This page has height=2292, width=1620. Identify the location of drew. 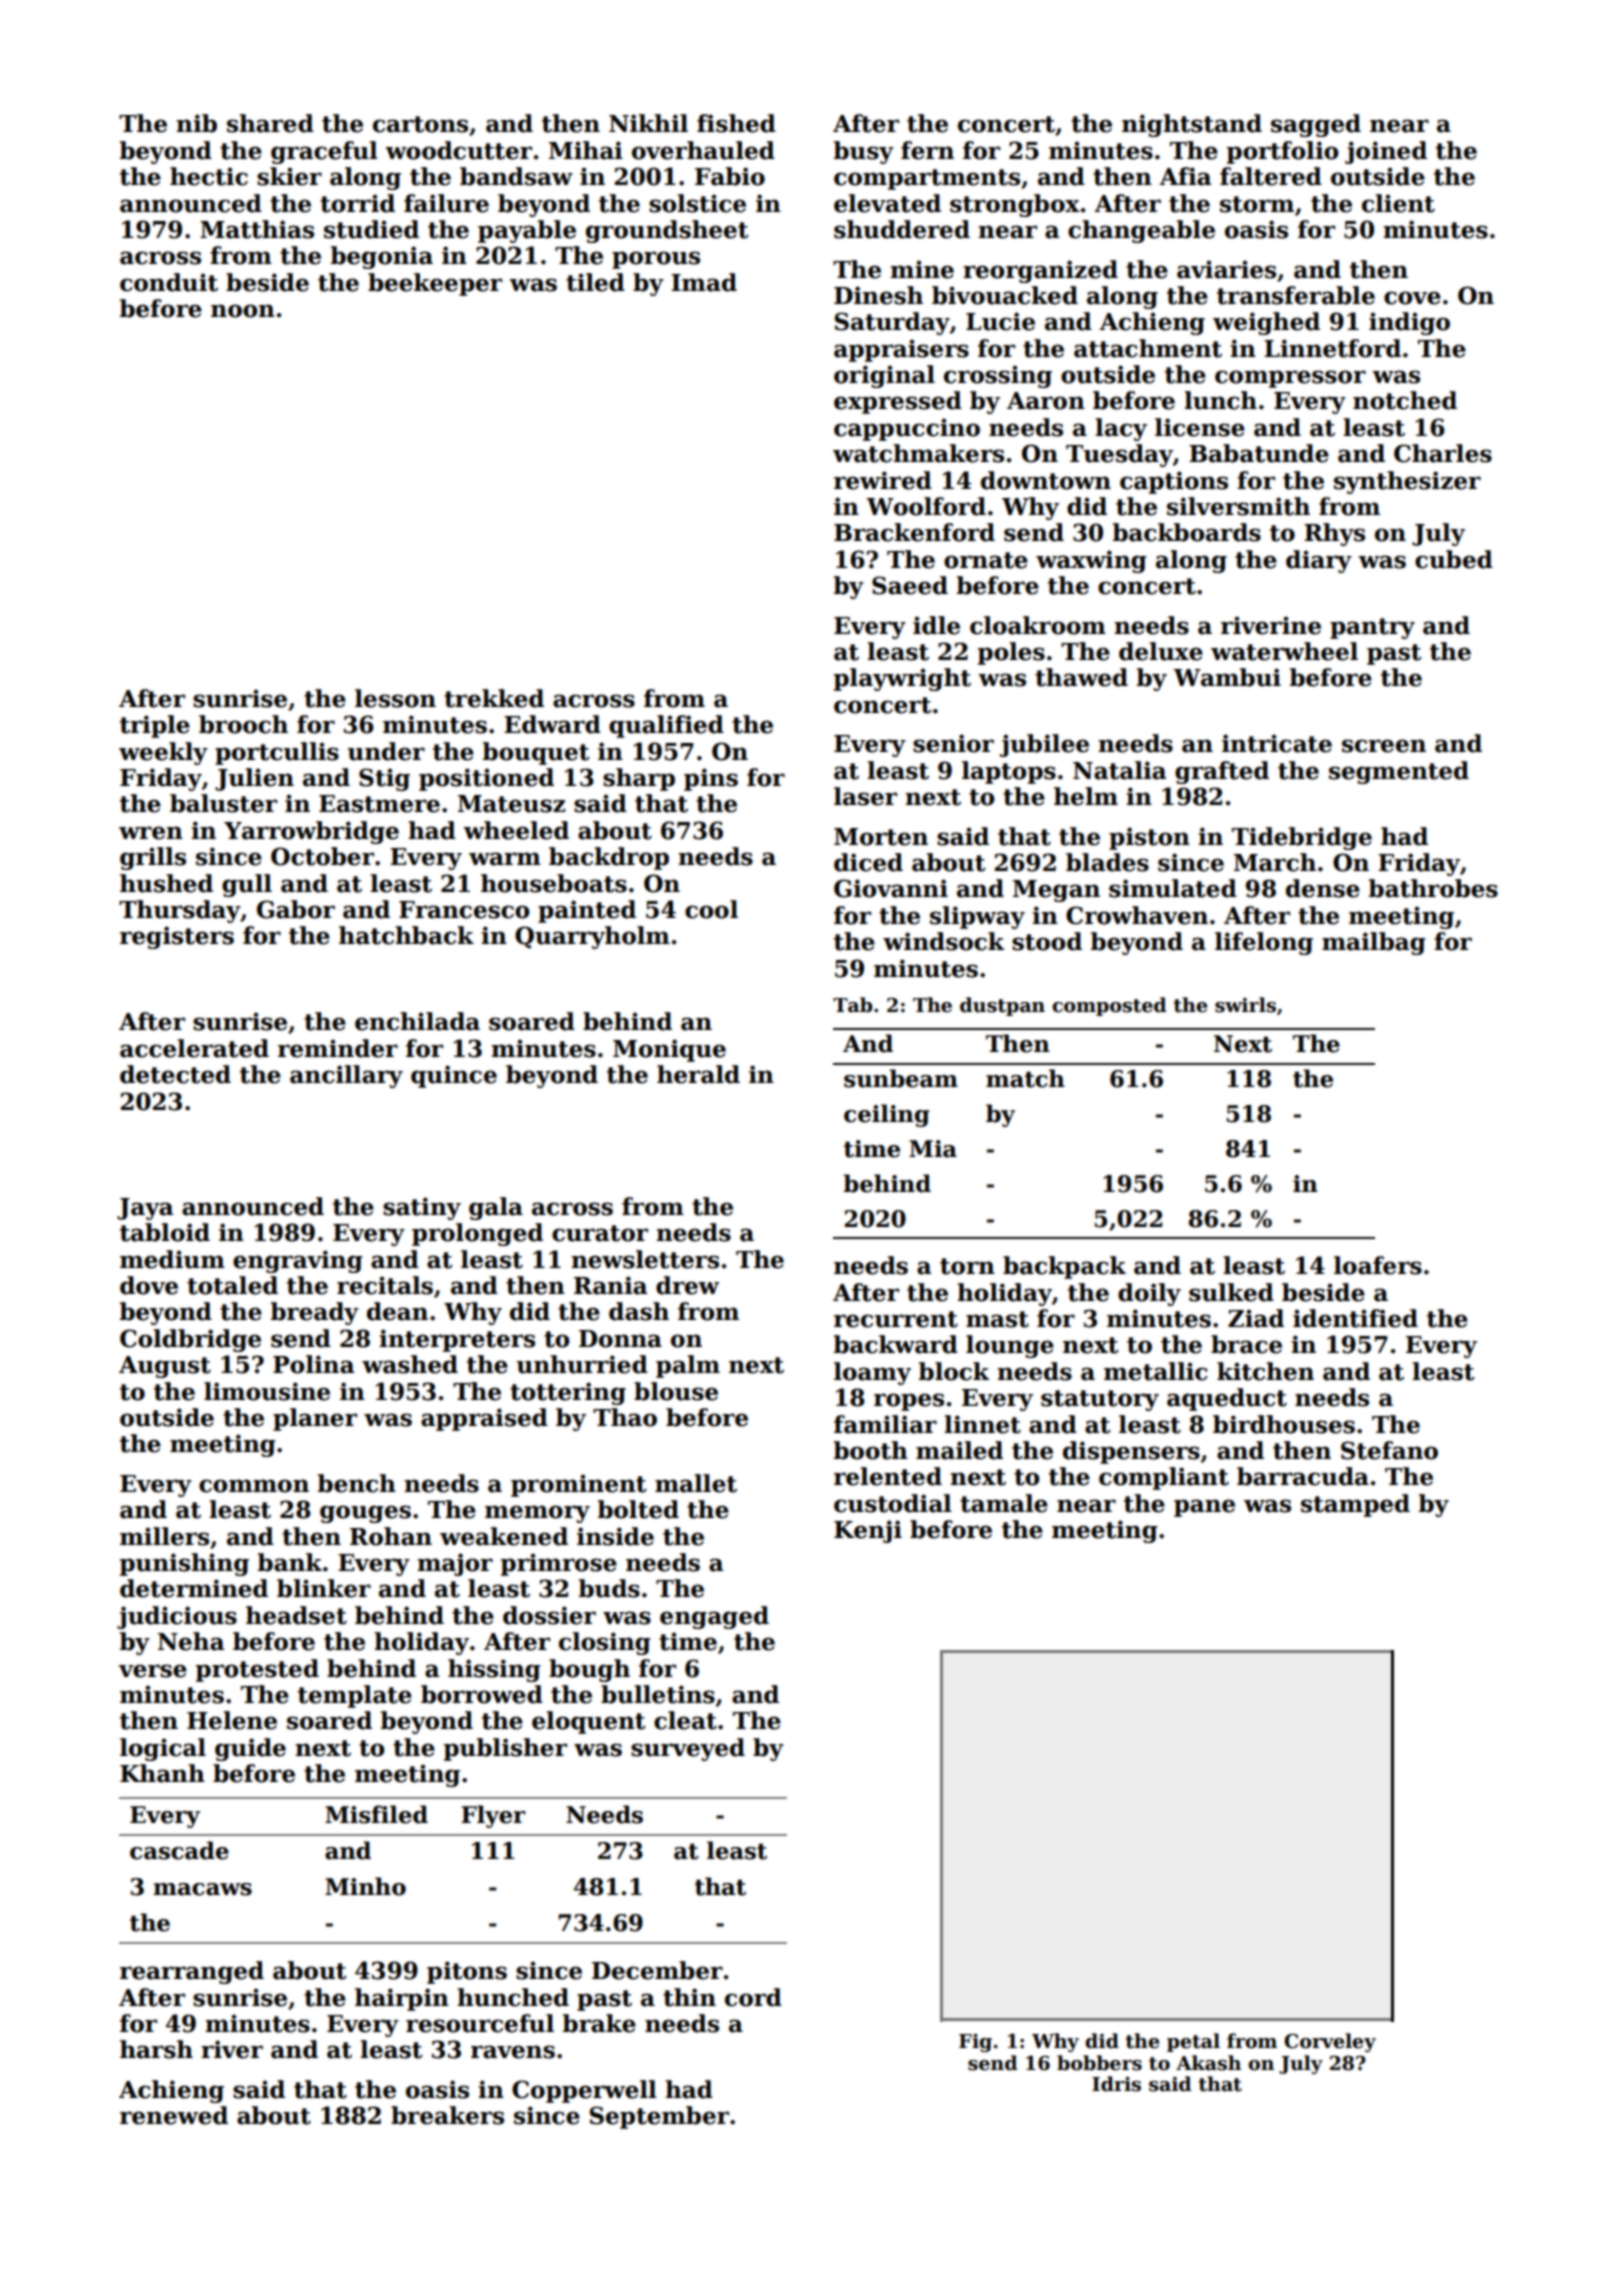
(687, 1285).
